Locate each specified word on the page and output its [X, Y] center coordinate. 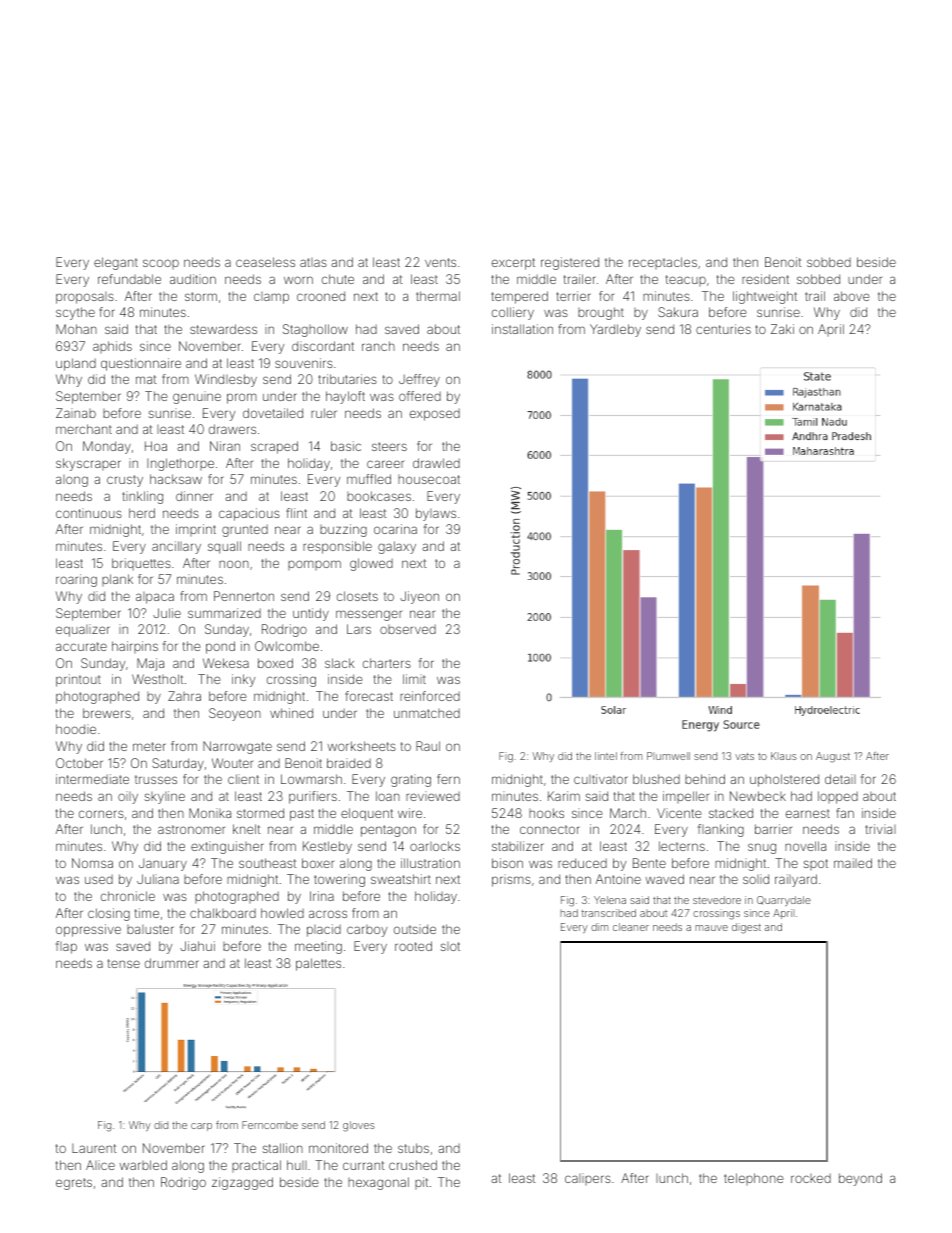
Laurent [94, 1148]
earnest [808, 813]
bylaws [436, 514]
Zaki [782, 329]
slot [450, 946]
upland [76, 364]
